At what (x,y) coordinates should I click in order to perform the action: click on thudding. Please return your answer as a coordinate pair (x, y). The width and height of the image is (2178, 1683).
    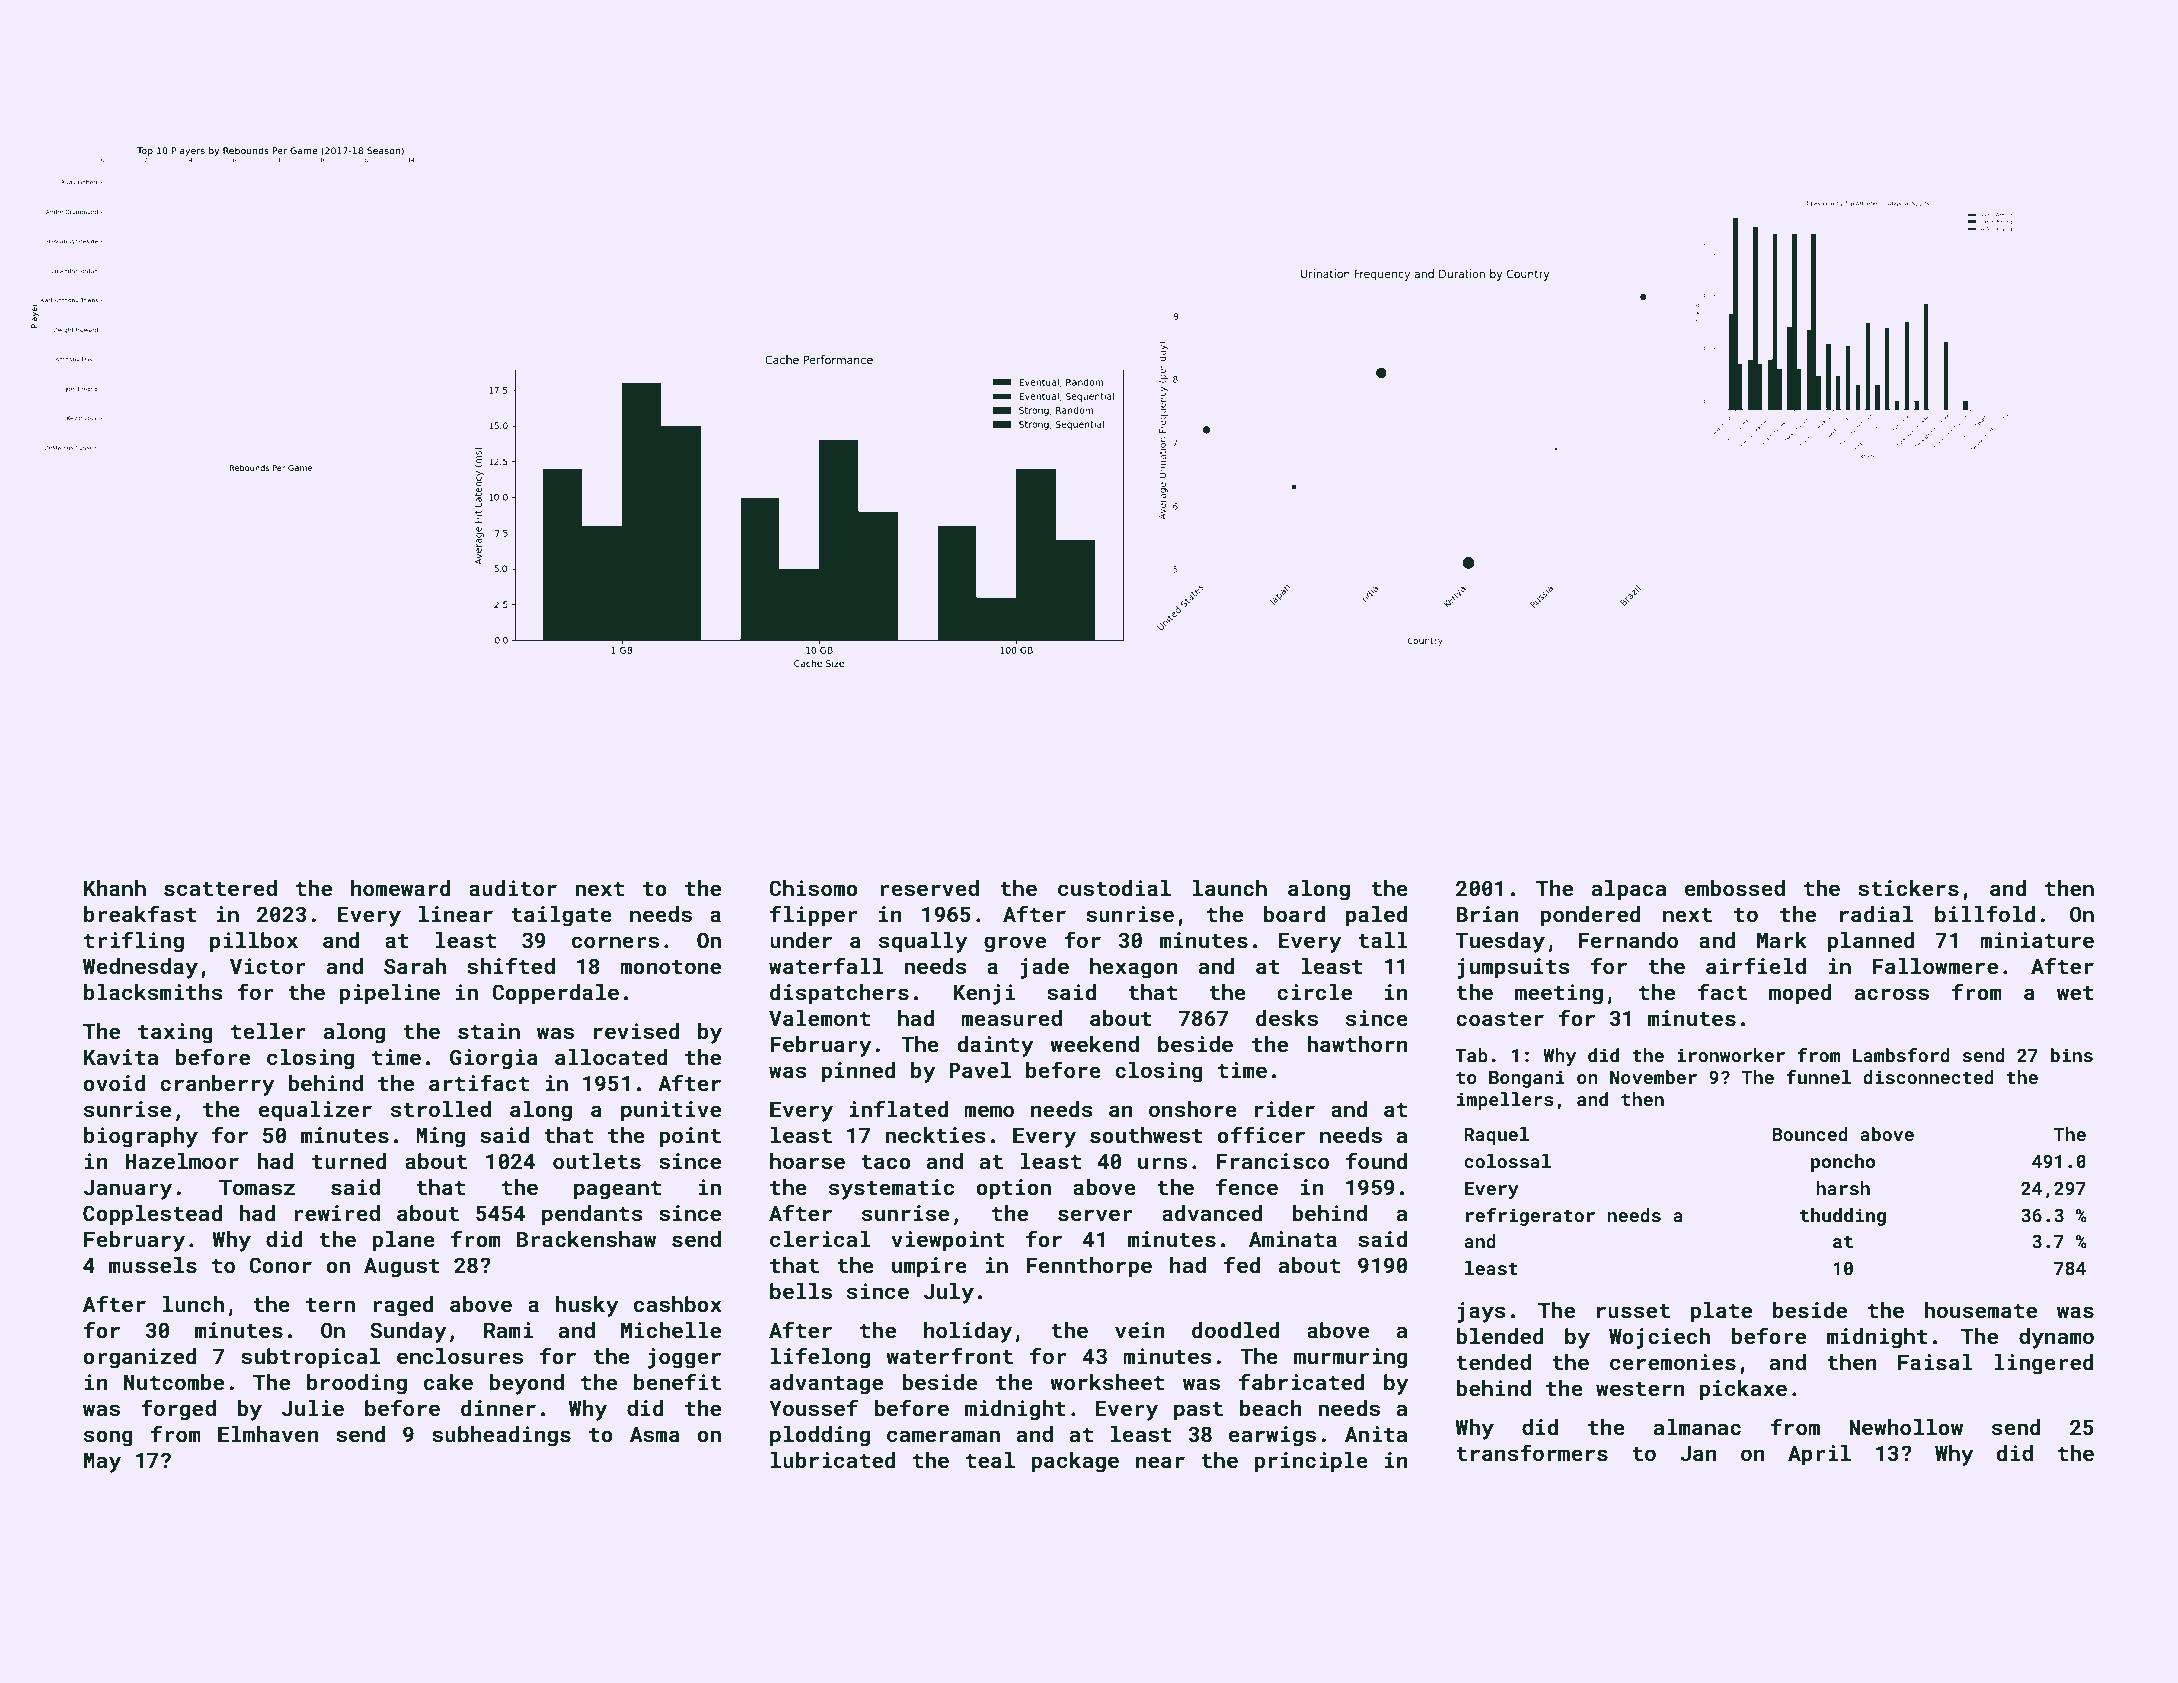
    Looking at the image, I should click on (1843, 1217).
